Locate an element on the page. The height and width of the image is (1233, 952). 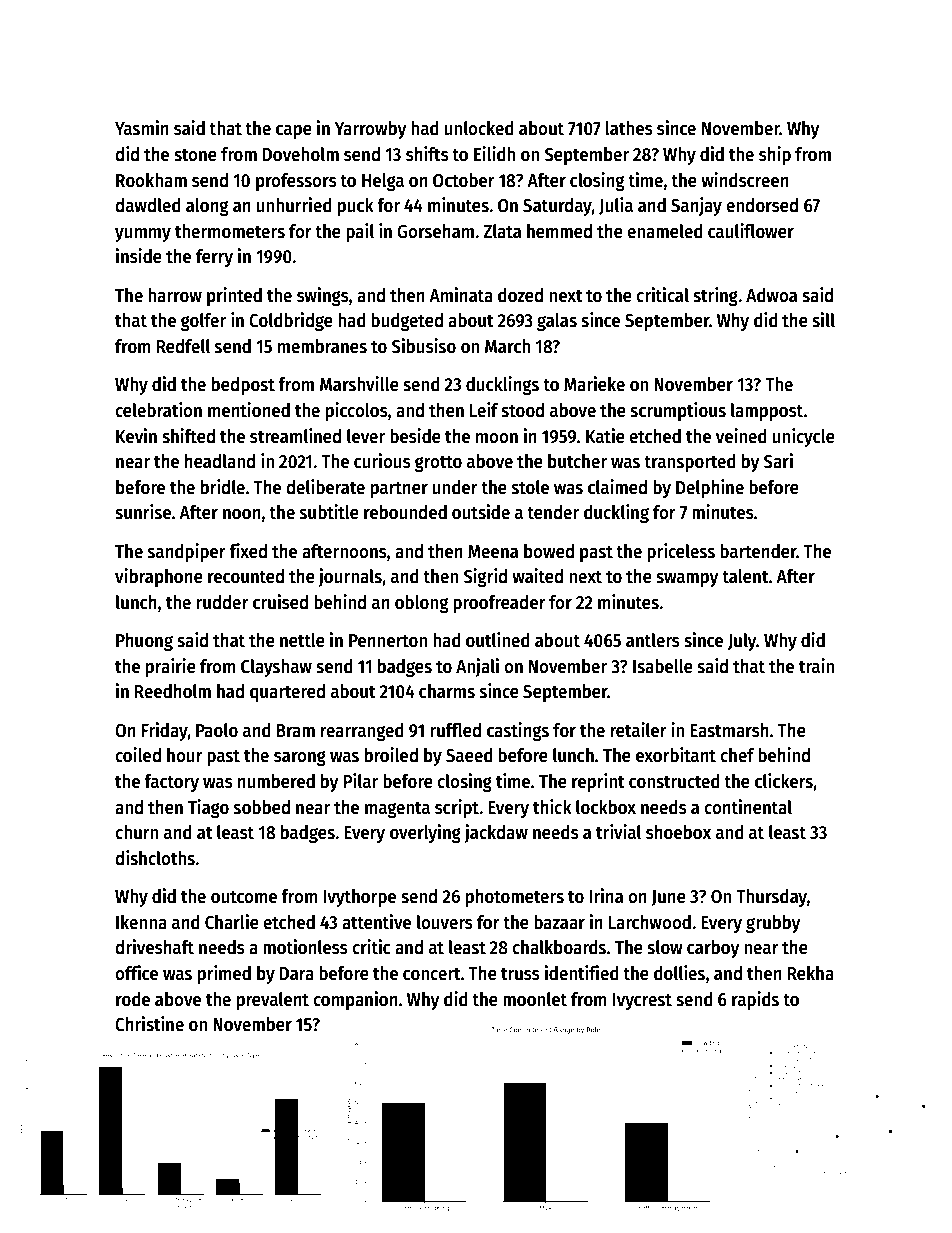
Eastmarsh is located at coordinates (729, 730).
